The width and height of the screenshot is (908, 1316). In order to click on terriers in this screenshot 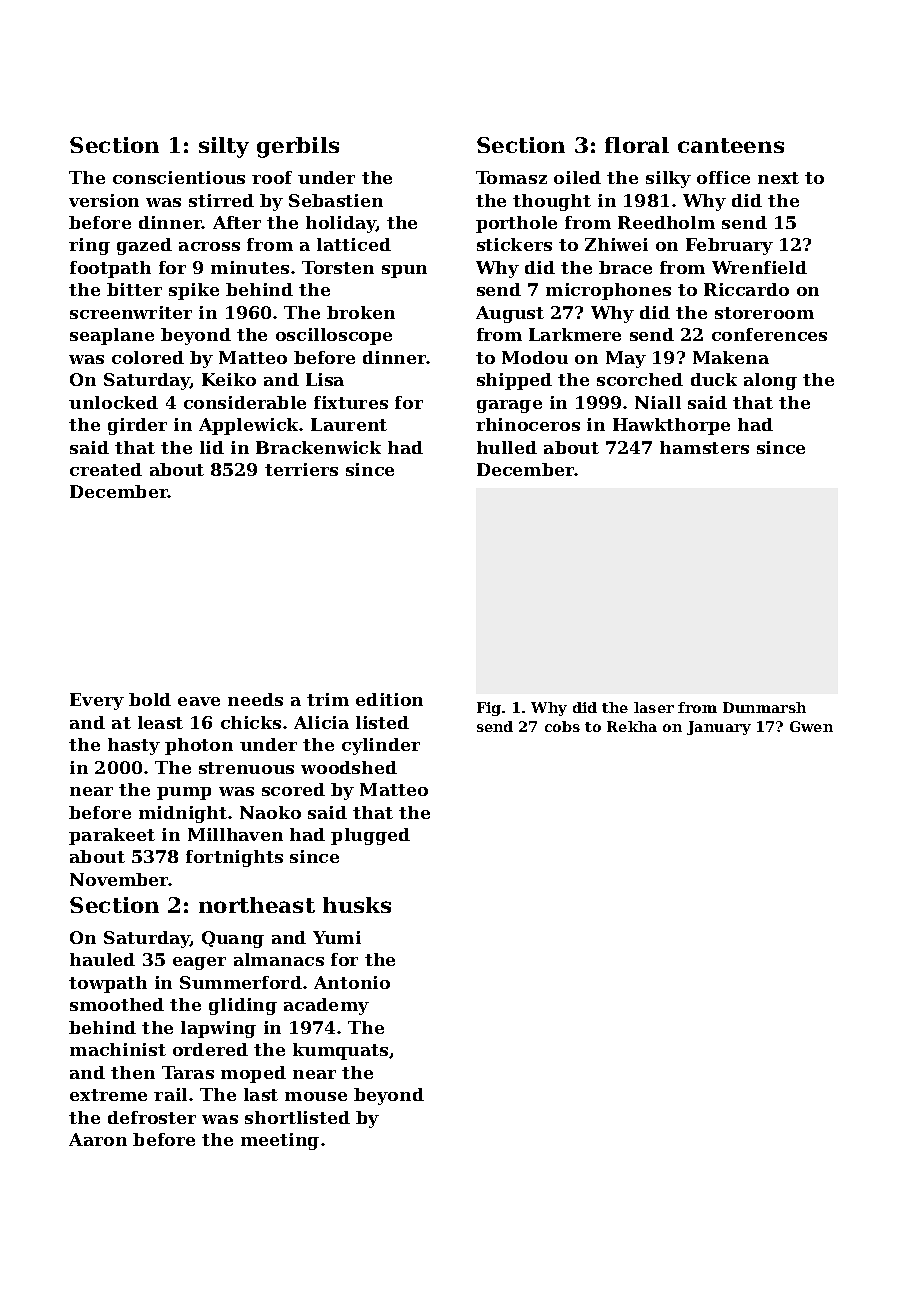, I will do `click(301, 469)`.
